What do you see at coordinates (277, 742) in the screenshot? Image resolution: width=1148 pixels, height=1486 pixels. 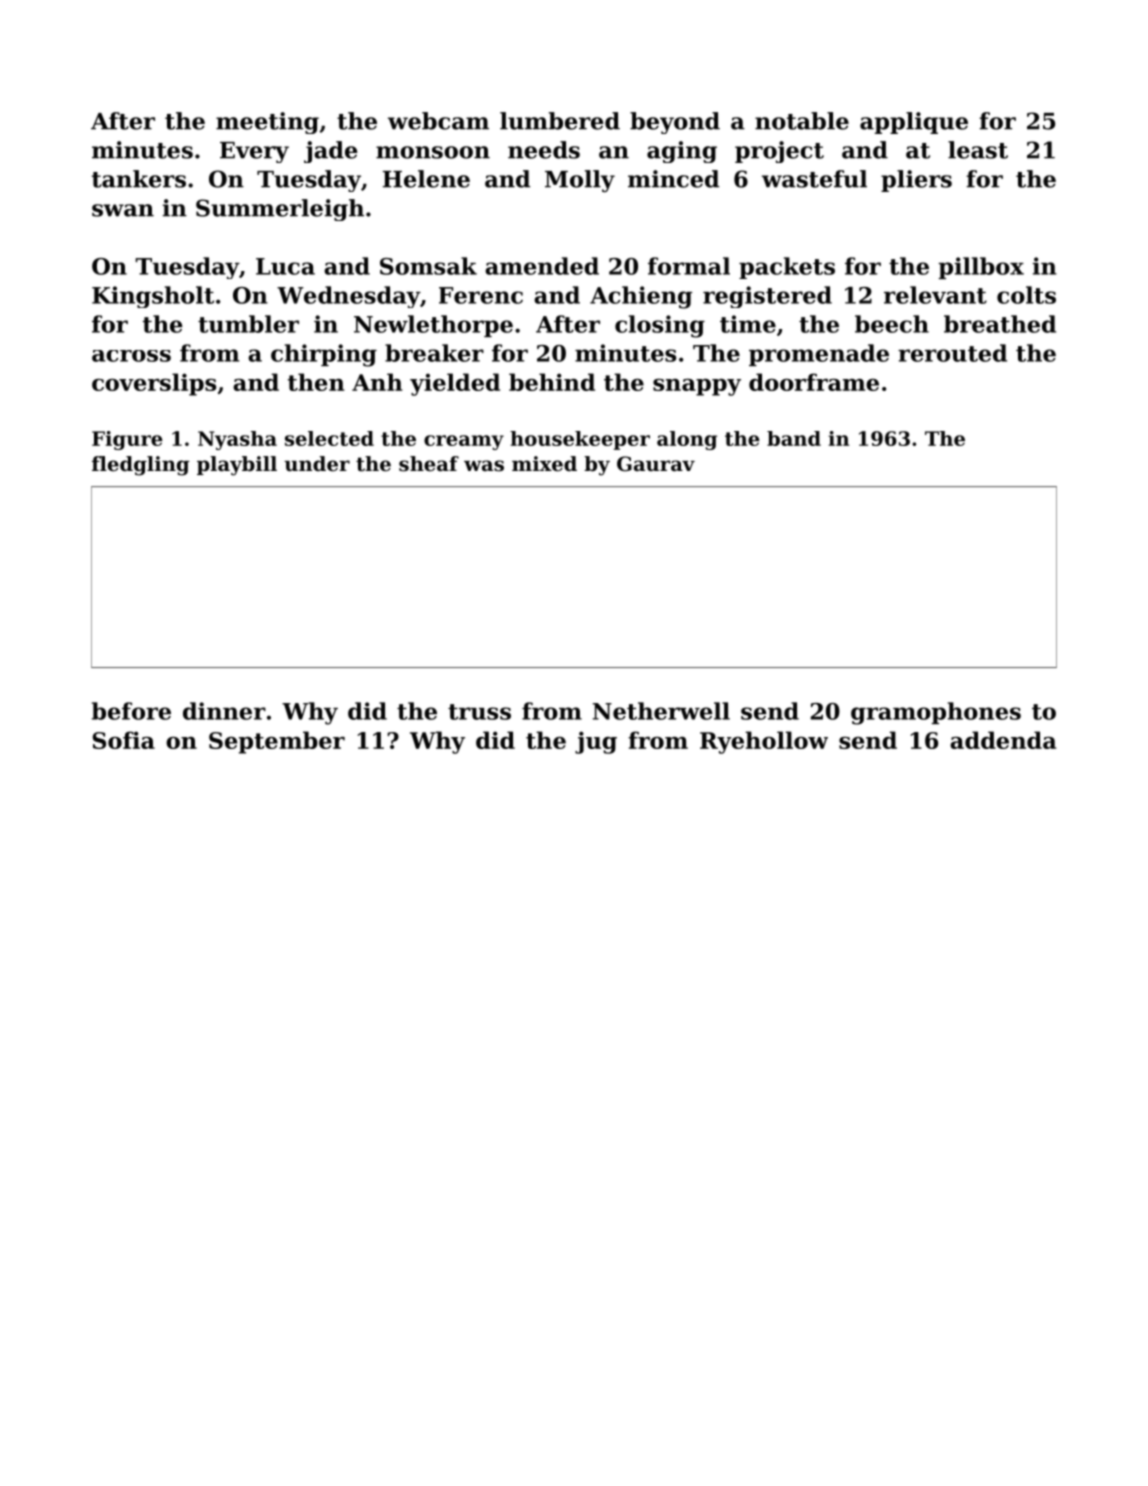 I see `September` at bounding box center [277, 742].
